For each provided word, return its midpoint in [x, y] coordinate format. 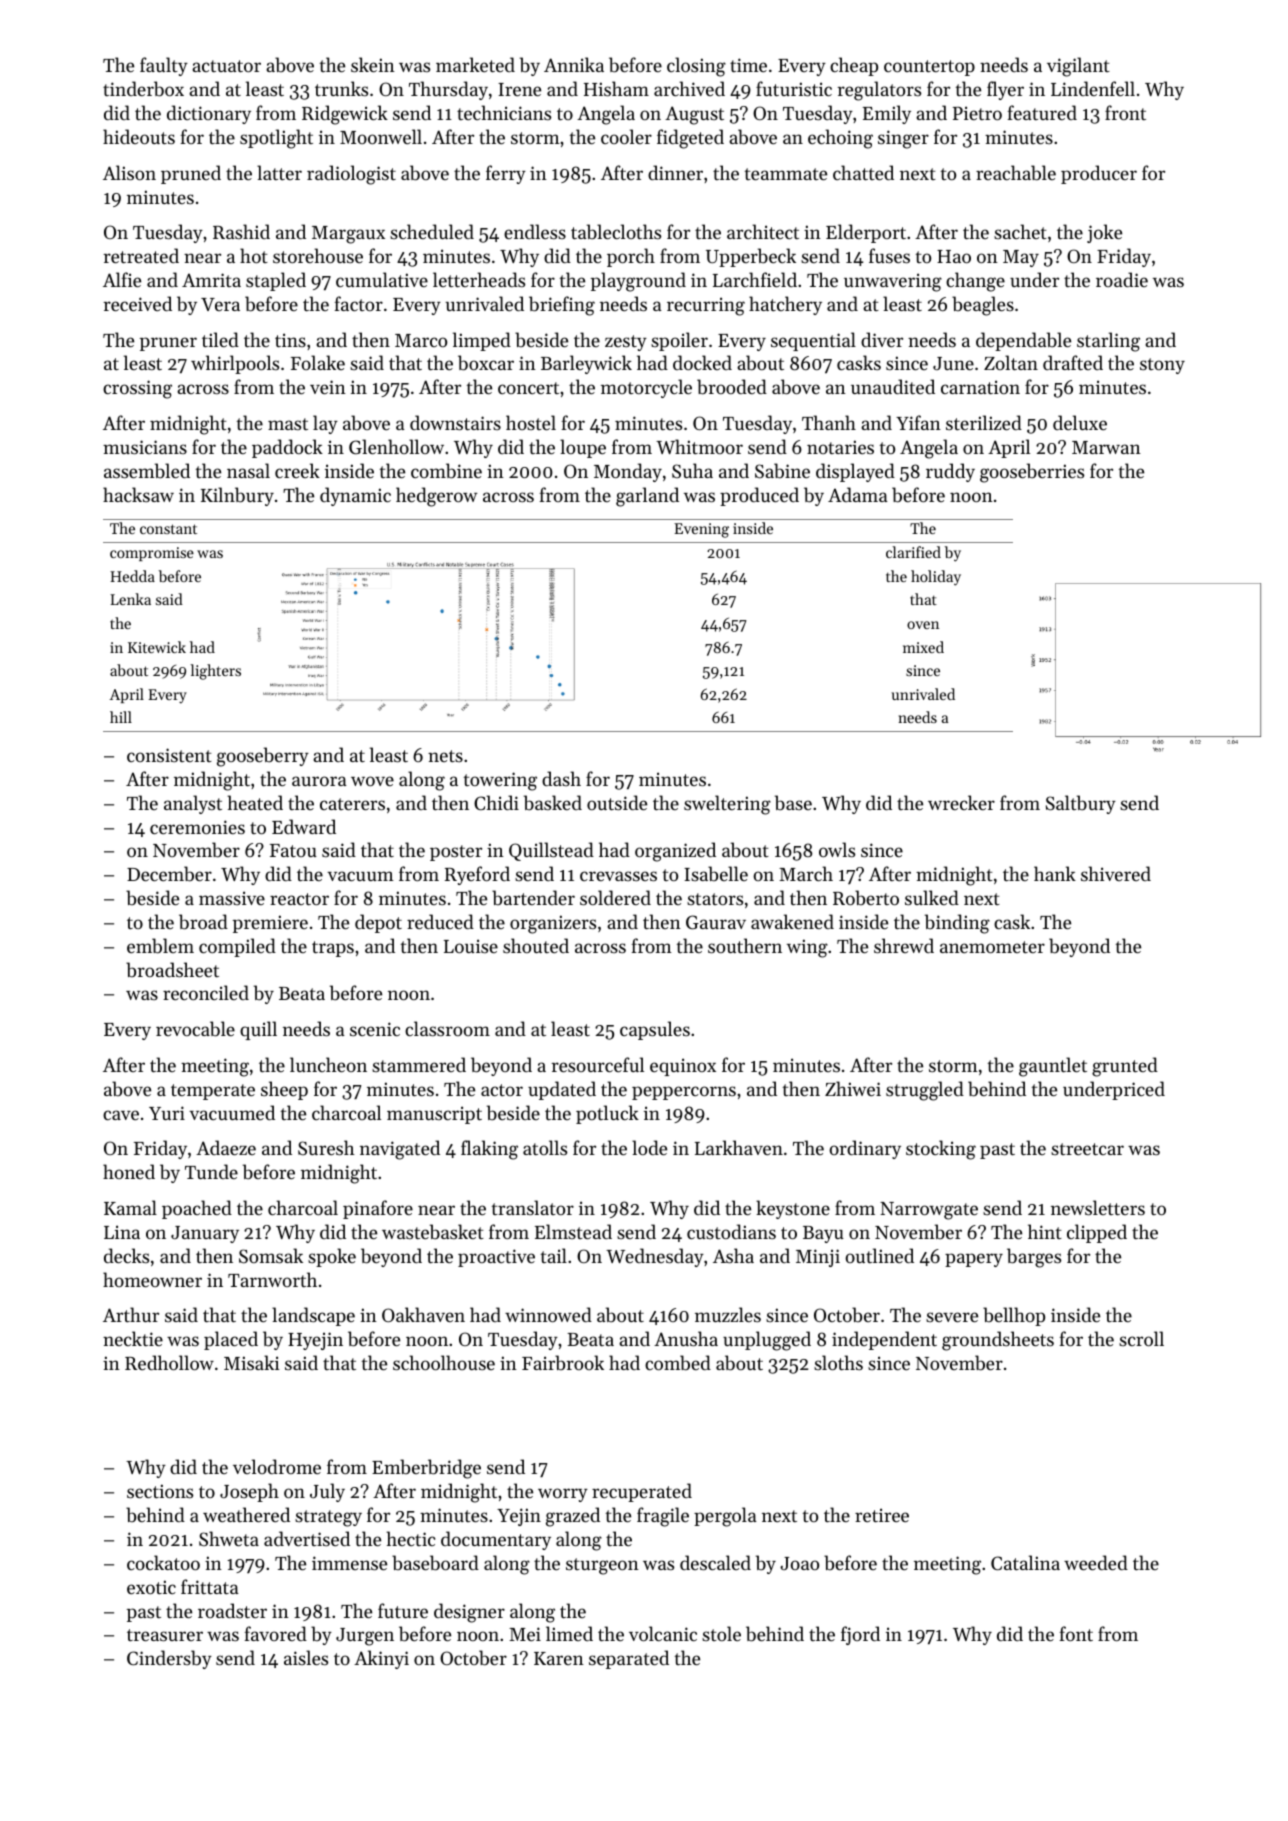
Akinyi [381, 1659]
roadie [1122, 279]
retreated [141, 255]
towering [500, 781]
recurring [706, 306]
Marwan [1106, 447]
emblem [160, 946]
